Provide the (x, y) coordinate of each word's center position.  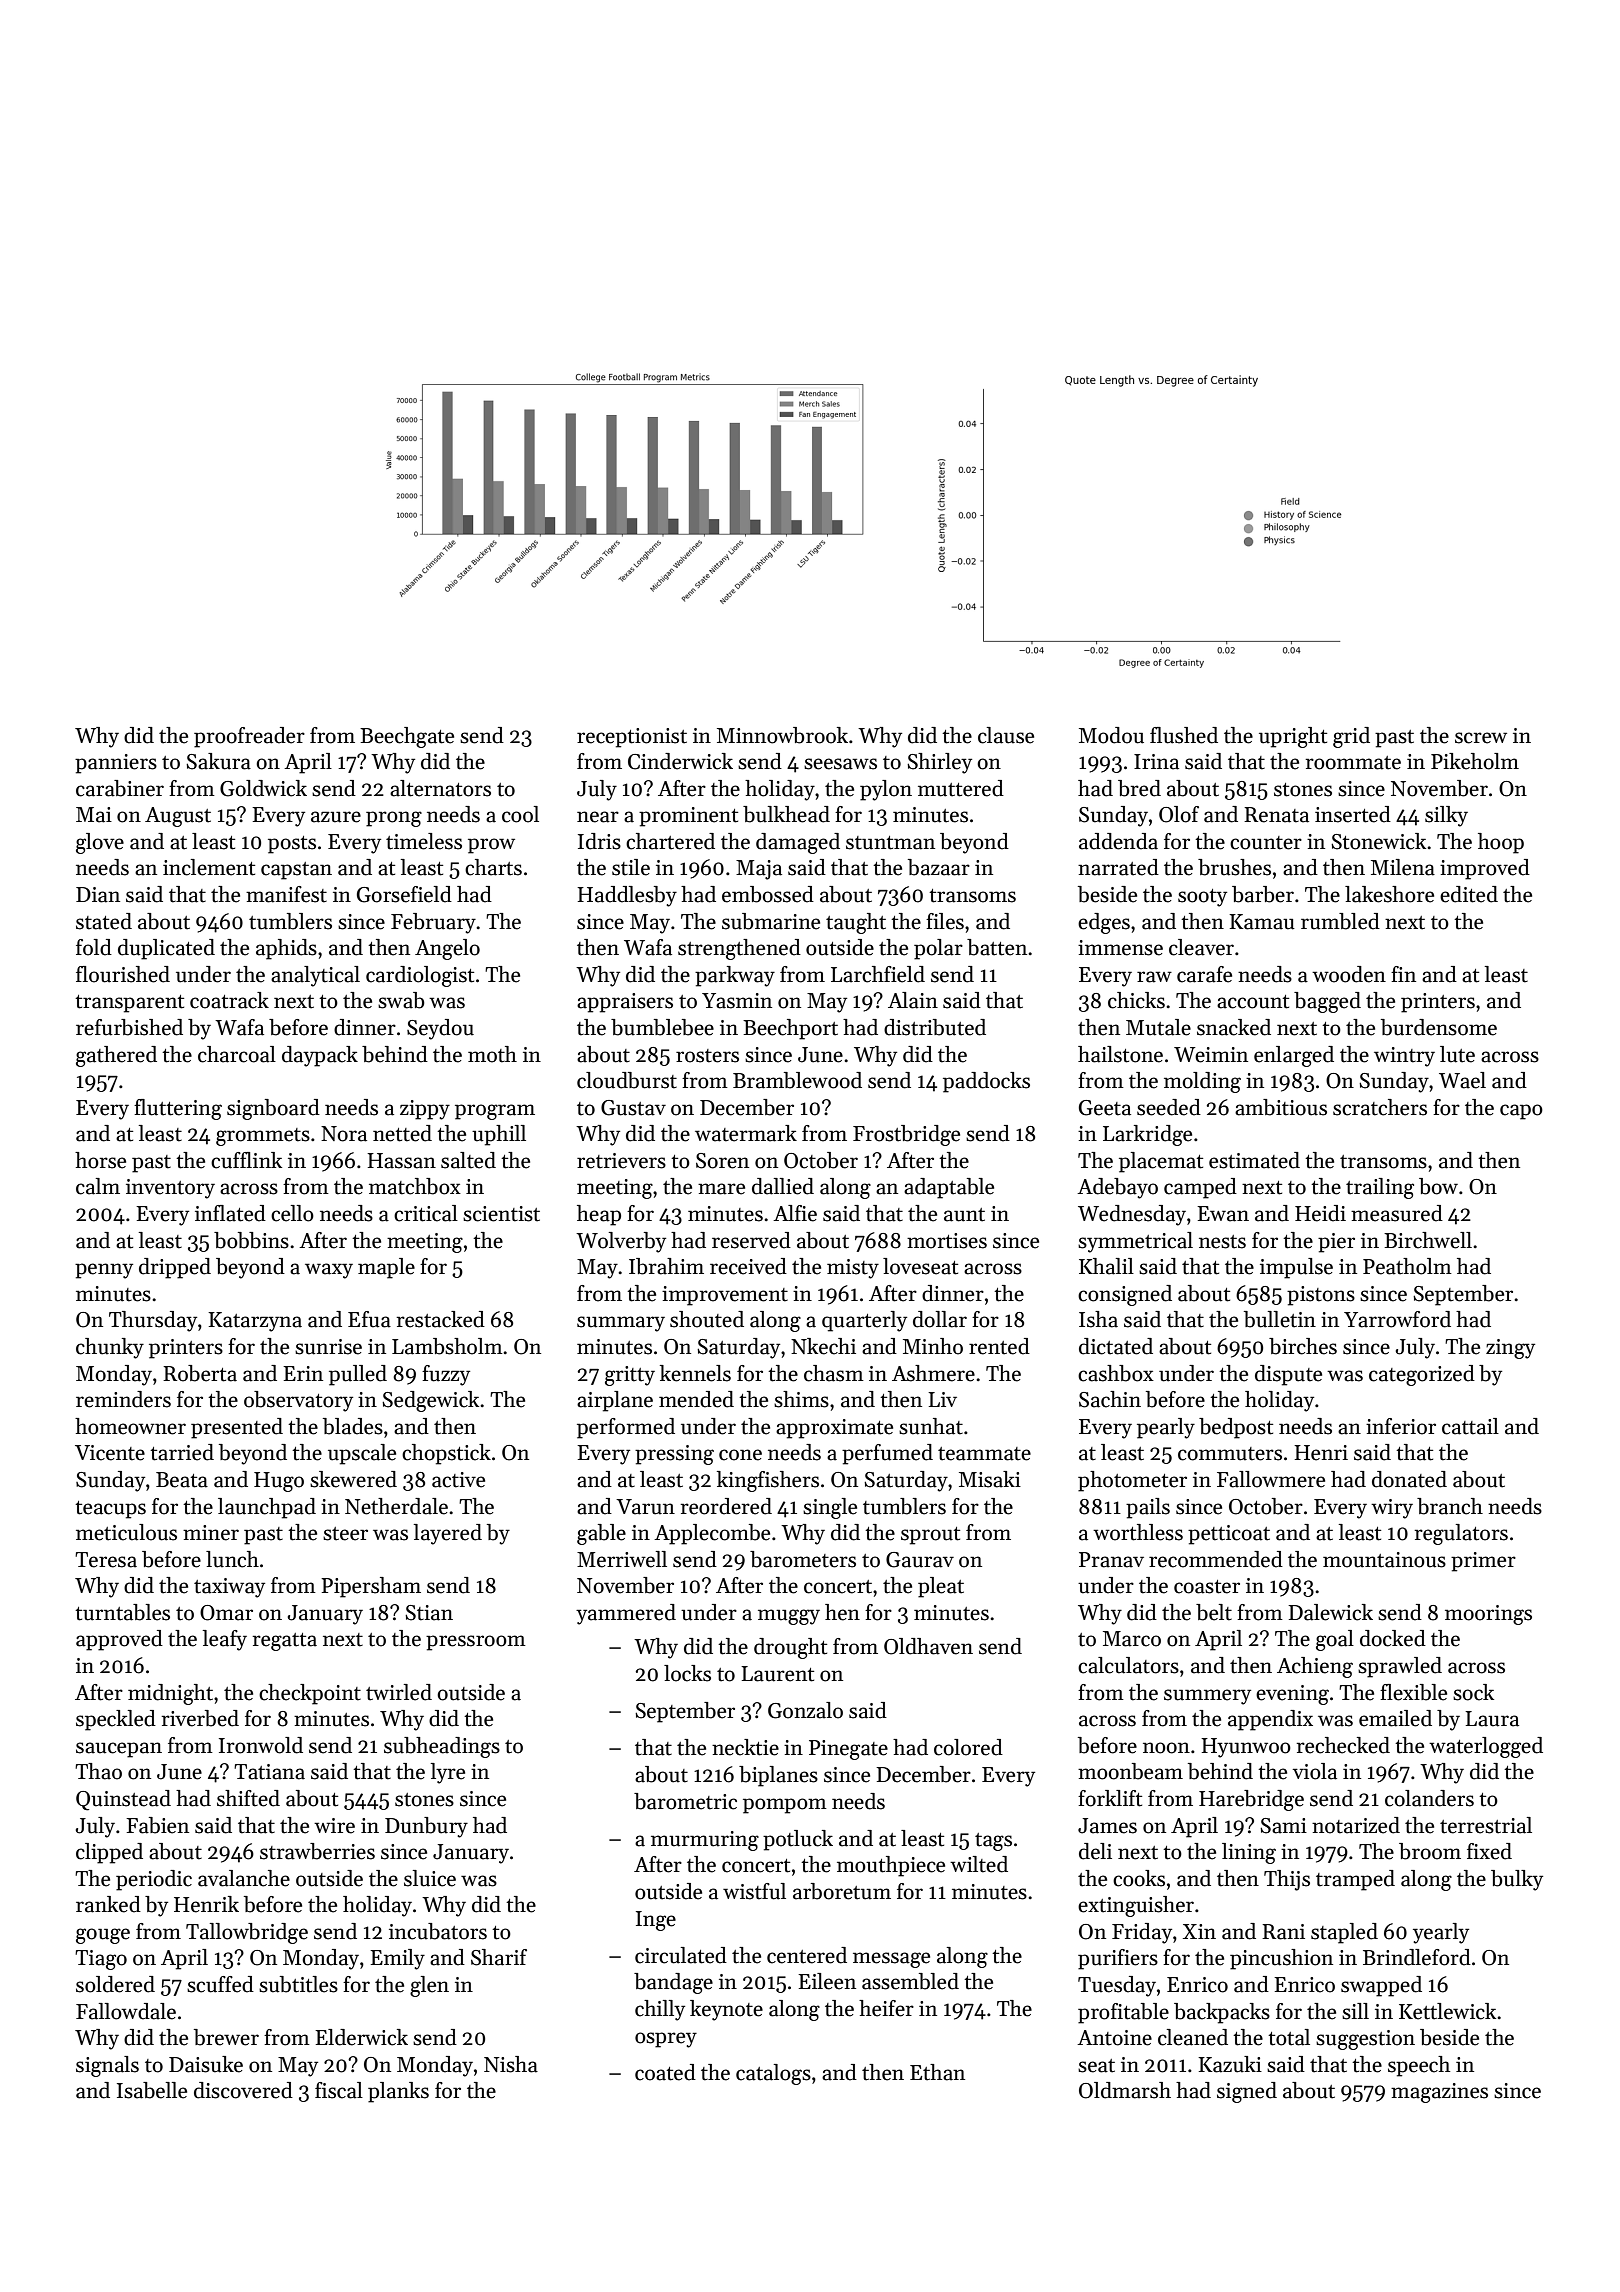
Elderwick (361, 2037)
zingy (1510, 1349)
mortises (947, 1241)
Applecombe (712, 1534)
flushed (1184, 735)
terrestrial (1486, 1825)
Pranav (1111, 1560)
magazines (1439, 2093)
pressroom (476, 1643)
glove (100, 843)
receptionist (632, 738)
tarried (182, 1452)
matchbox (415, 1186)
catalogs (773, 2074)
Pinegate (848, 1750)
